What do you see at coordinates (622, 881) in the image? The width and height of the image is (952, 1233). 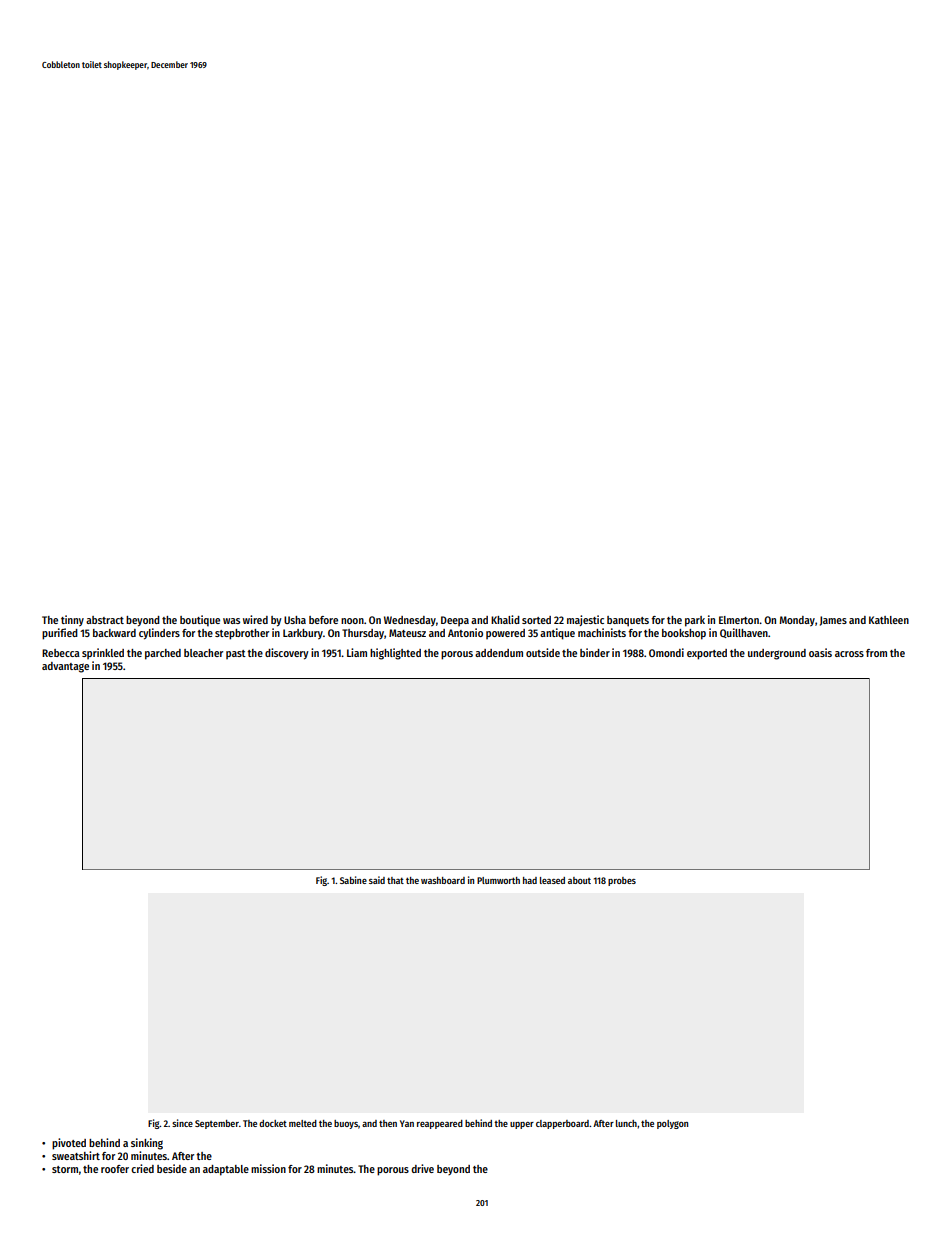 I see `probes` at bounding box center [622, 881].
